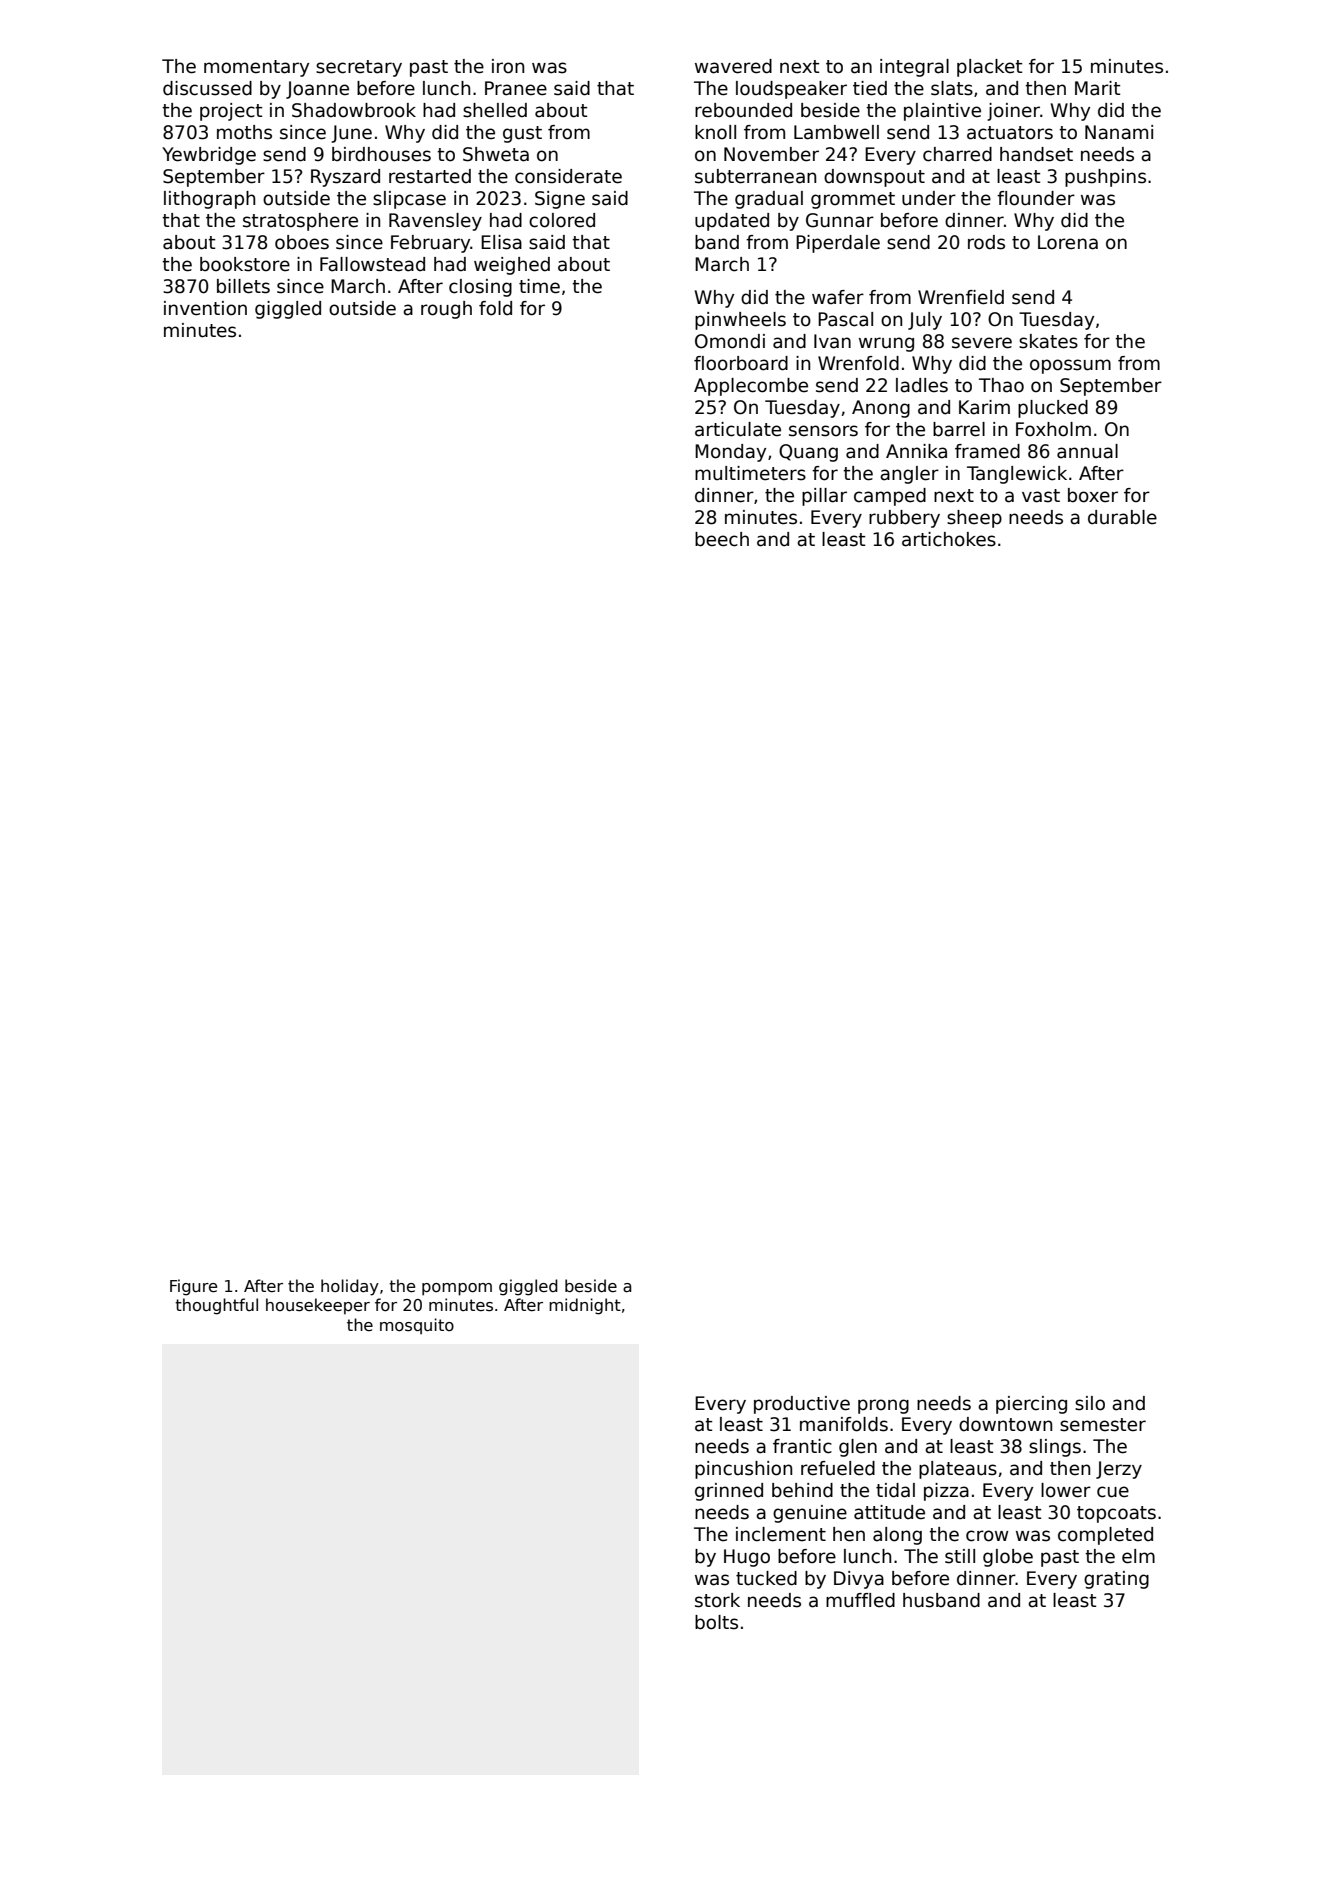  What do you see at coordinates (949, 539) in the screenshot?
I see `artichokes` at bounding box center [949, 539].
